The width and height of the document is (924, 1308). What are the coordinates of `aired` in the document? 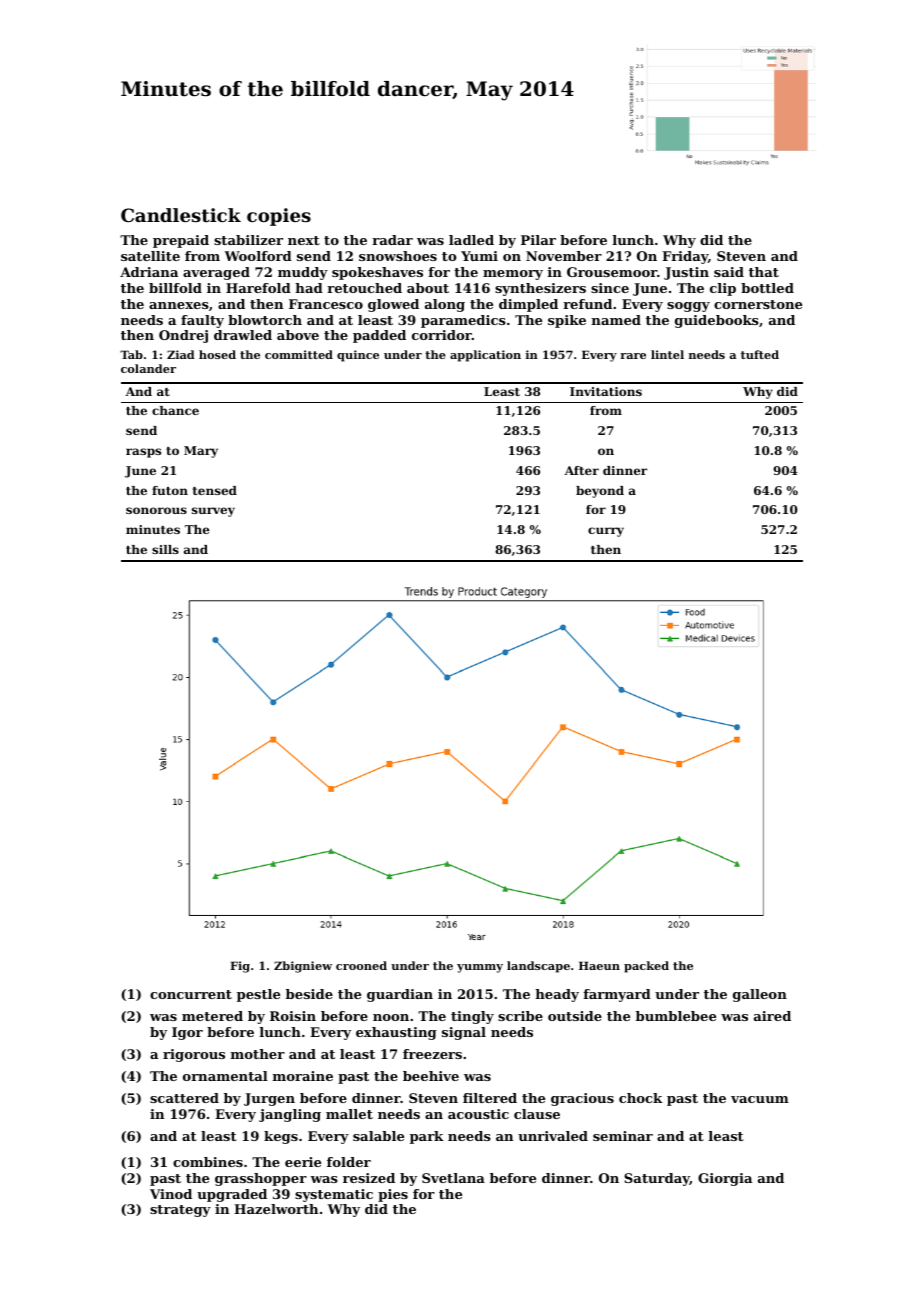 It's located at (772, 1016).
